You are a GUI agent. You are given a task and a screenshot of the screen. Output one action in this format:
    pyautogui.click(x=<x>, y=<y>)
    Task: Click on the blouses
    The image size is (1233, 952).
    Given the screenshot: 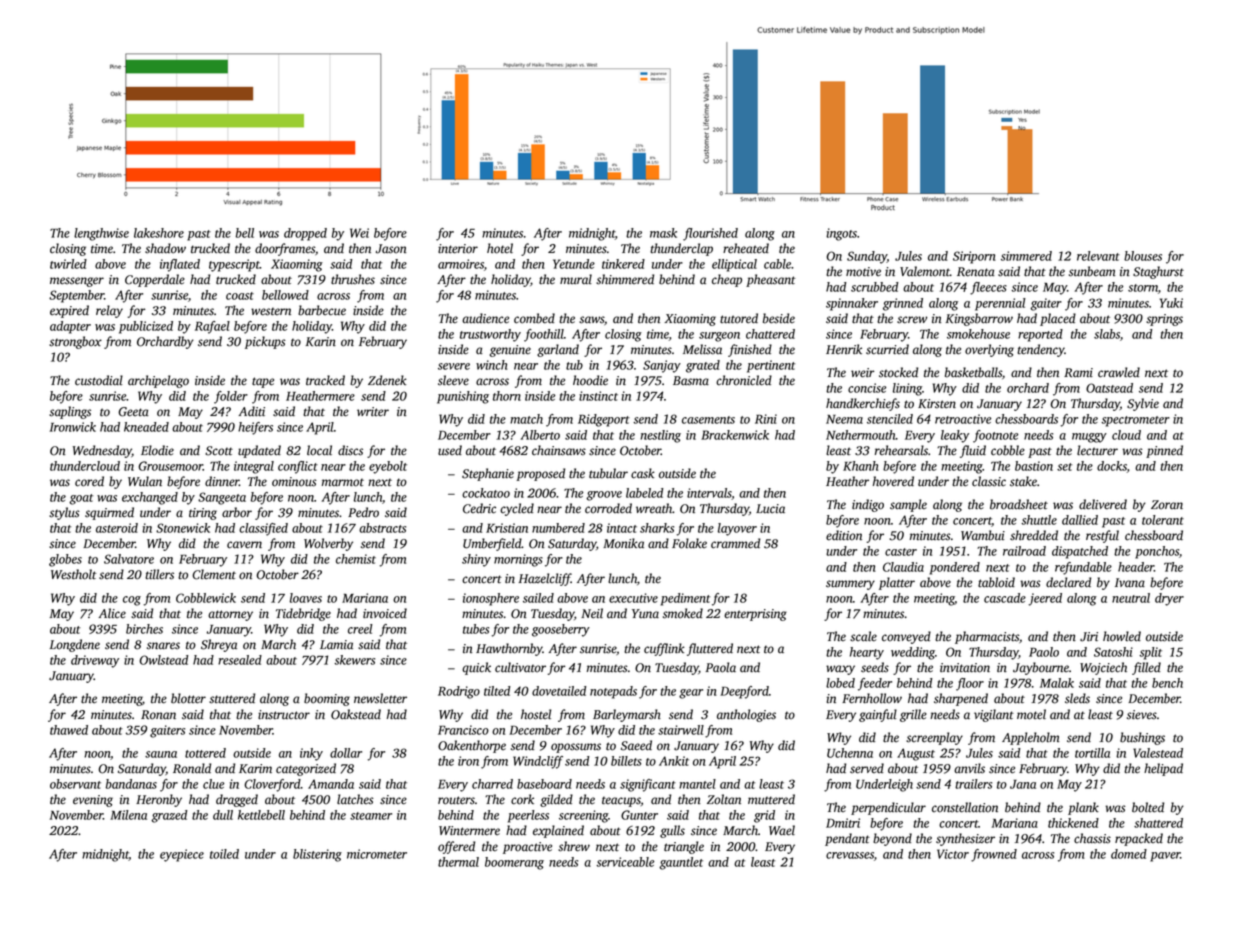 What is the action you would take?
    pyautogui.click(x=1143, y=256)
